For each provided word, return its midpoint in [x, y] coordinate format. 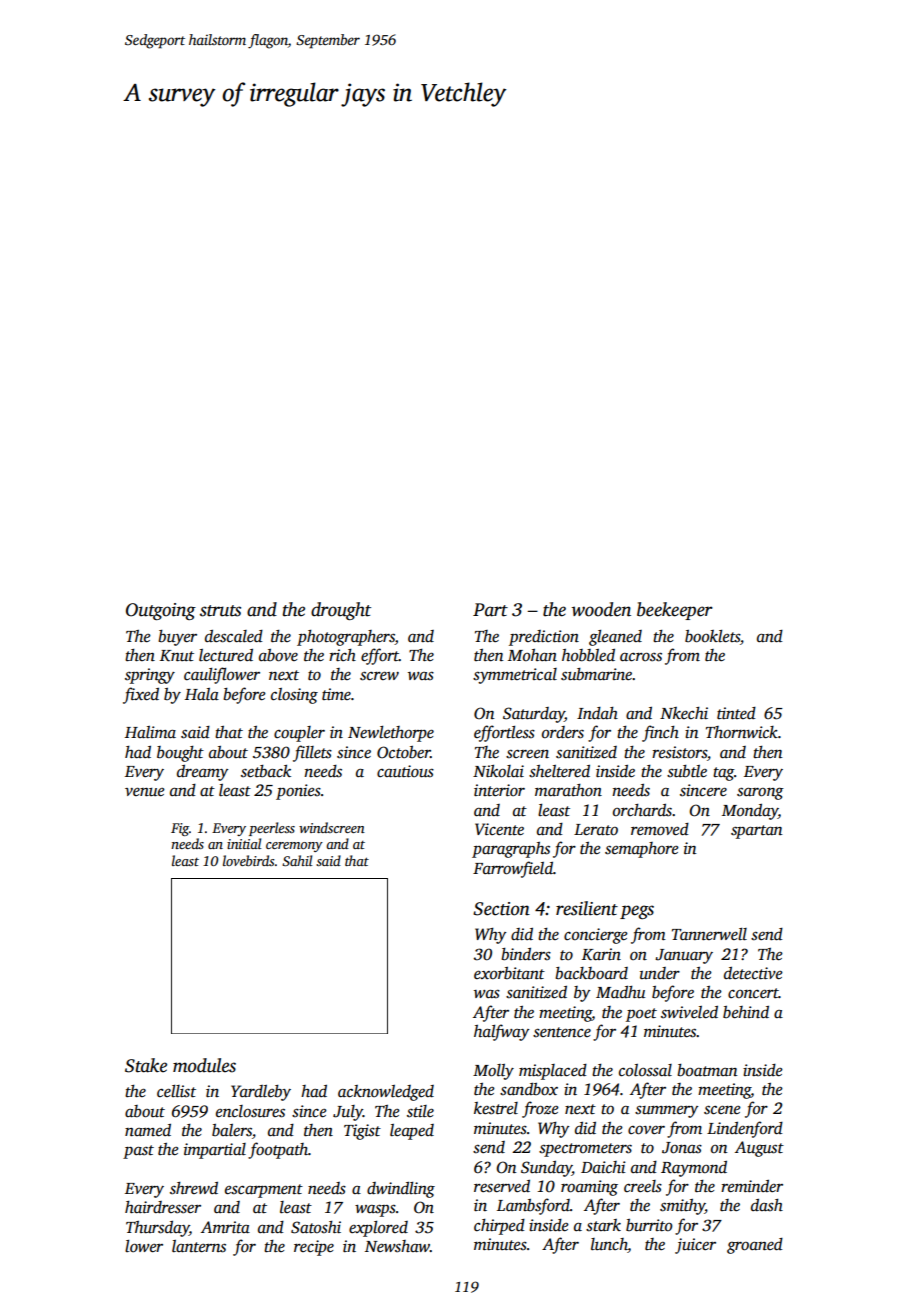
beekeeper [675, 611]
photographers [346, 638]
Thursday [157, 1229]
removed [660, 829]
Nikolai [498, 771]
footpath [278, 1150]
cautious [405, 771]
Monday [750, 812]
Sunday [546, 1169]
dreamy [202, 773]
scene [722, 1110]
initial [244, 843]
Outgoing [161, 611]
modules [204, 1065]
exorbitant [509, 973]
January [684, 956]
